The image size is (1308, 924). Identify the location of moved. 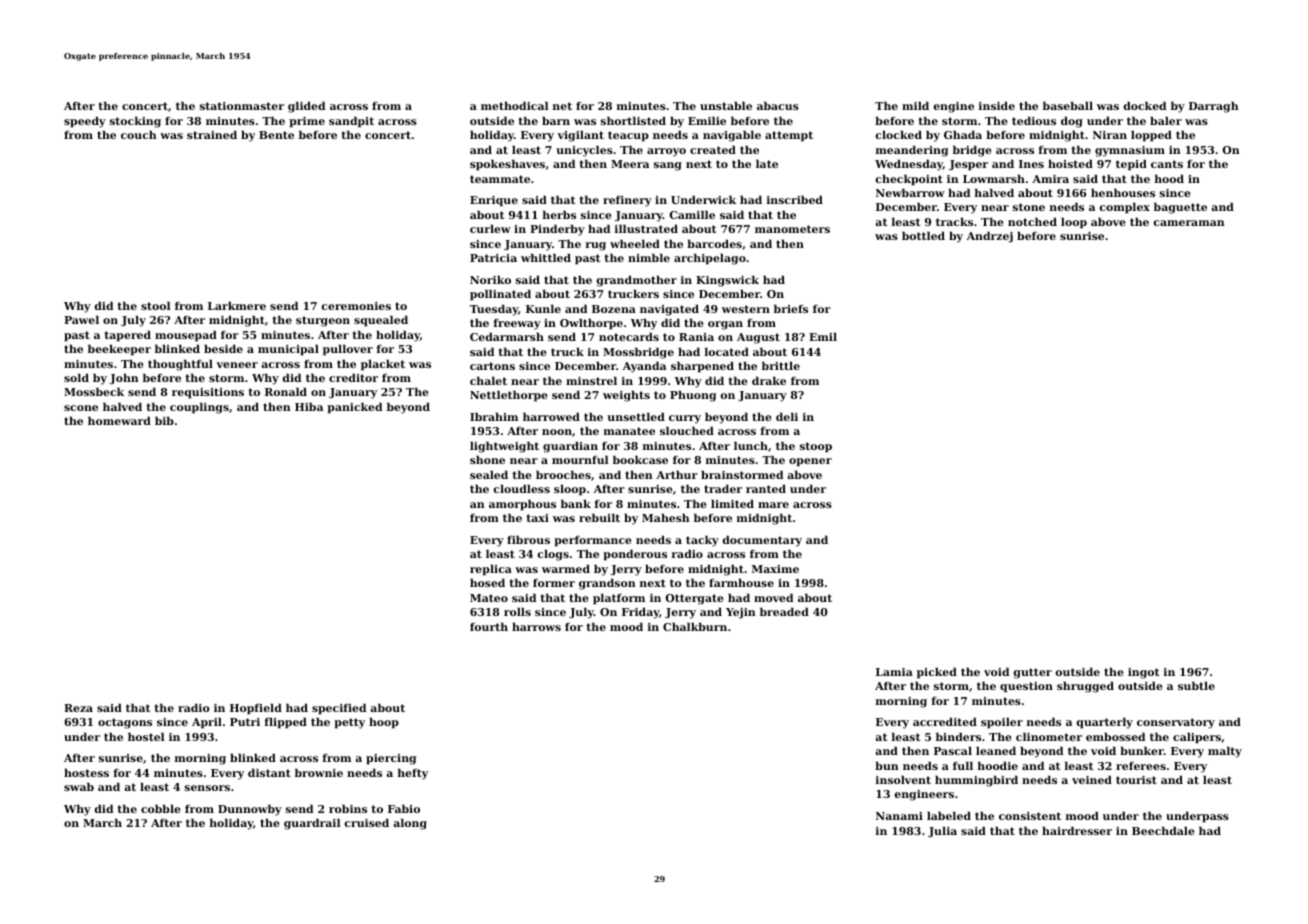
(773, 597).
